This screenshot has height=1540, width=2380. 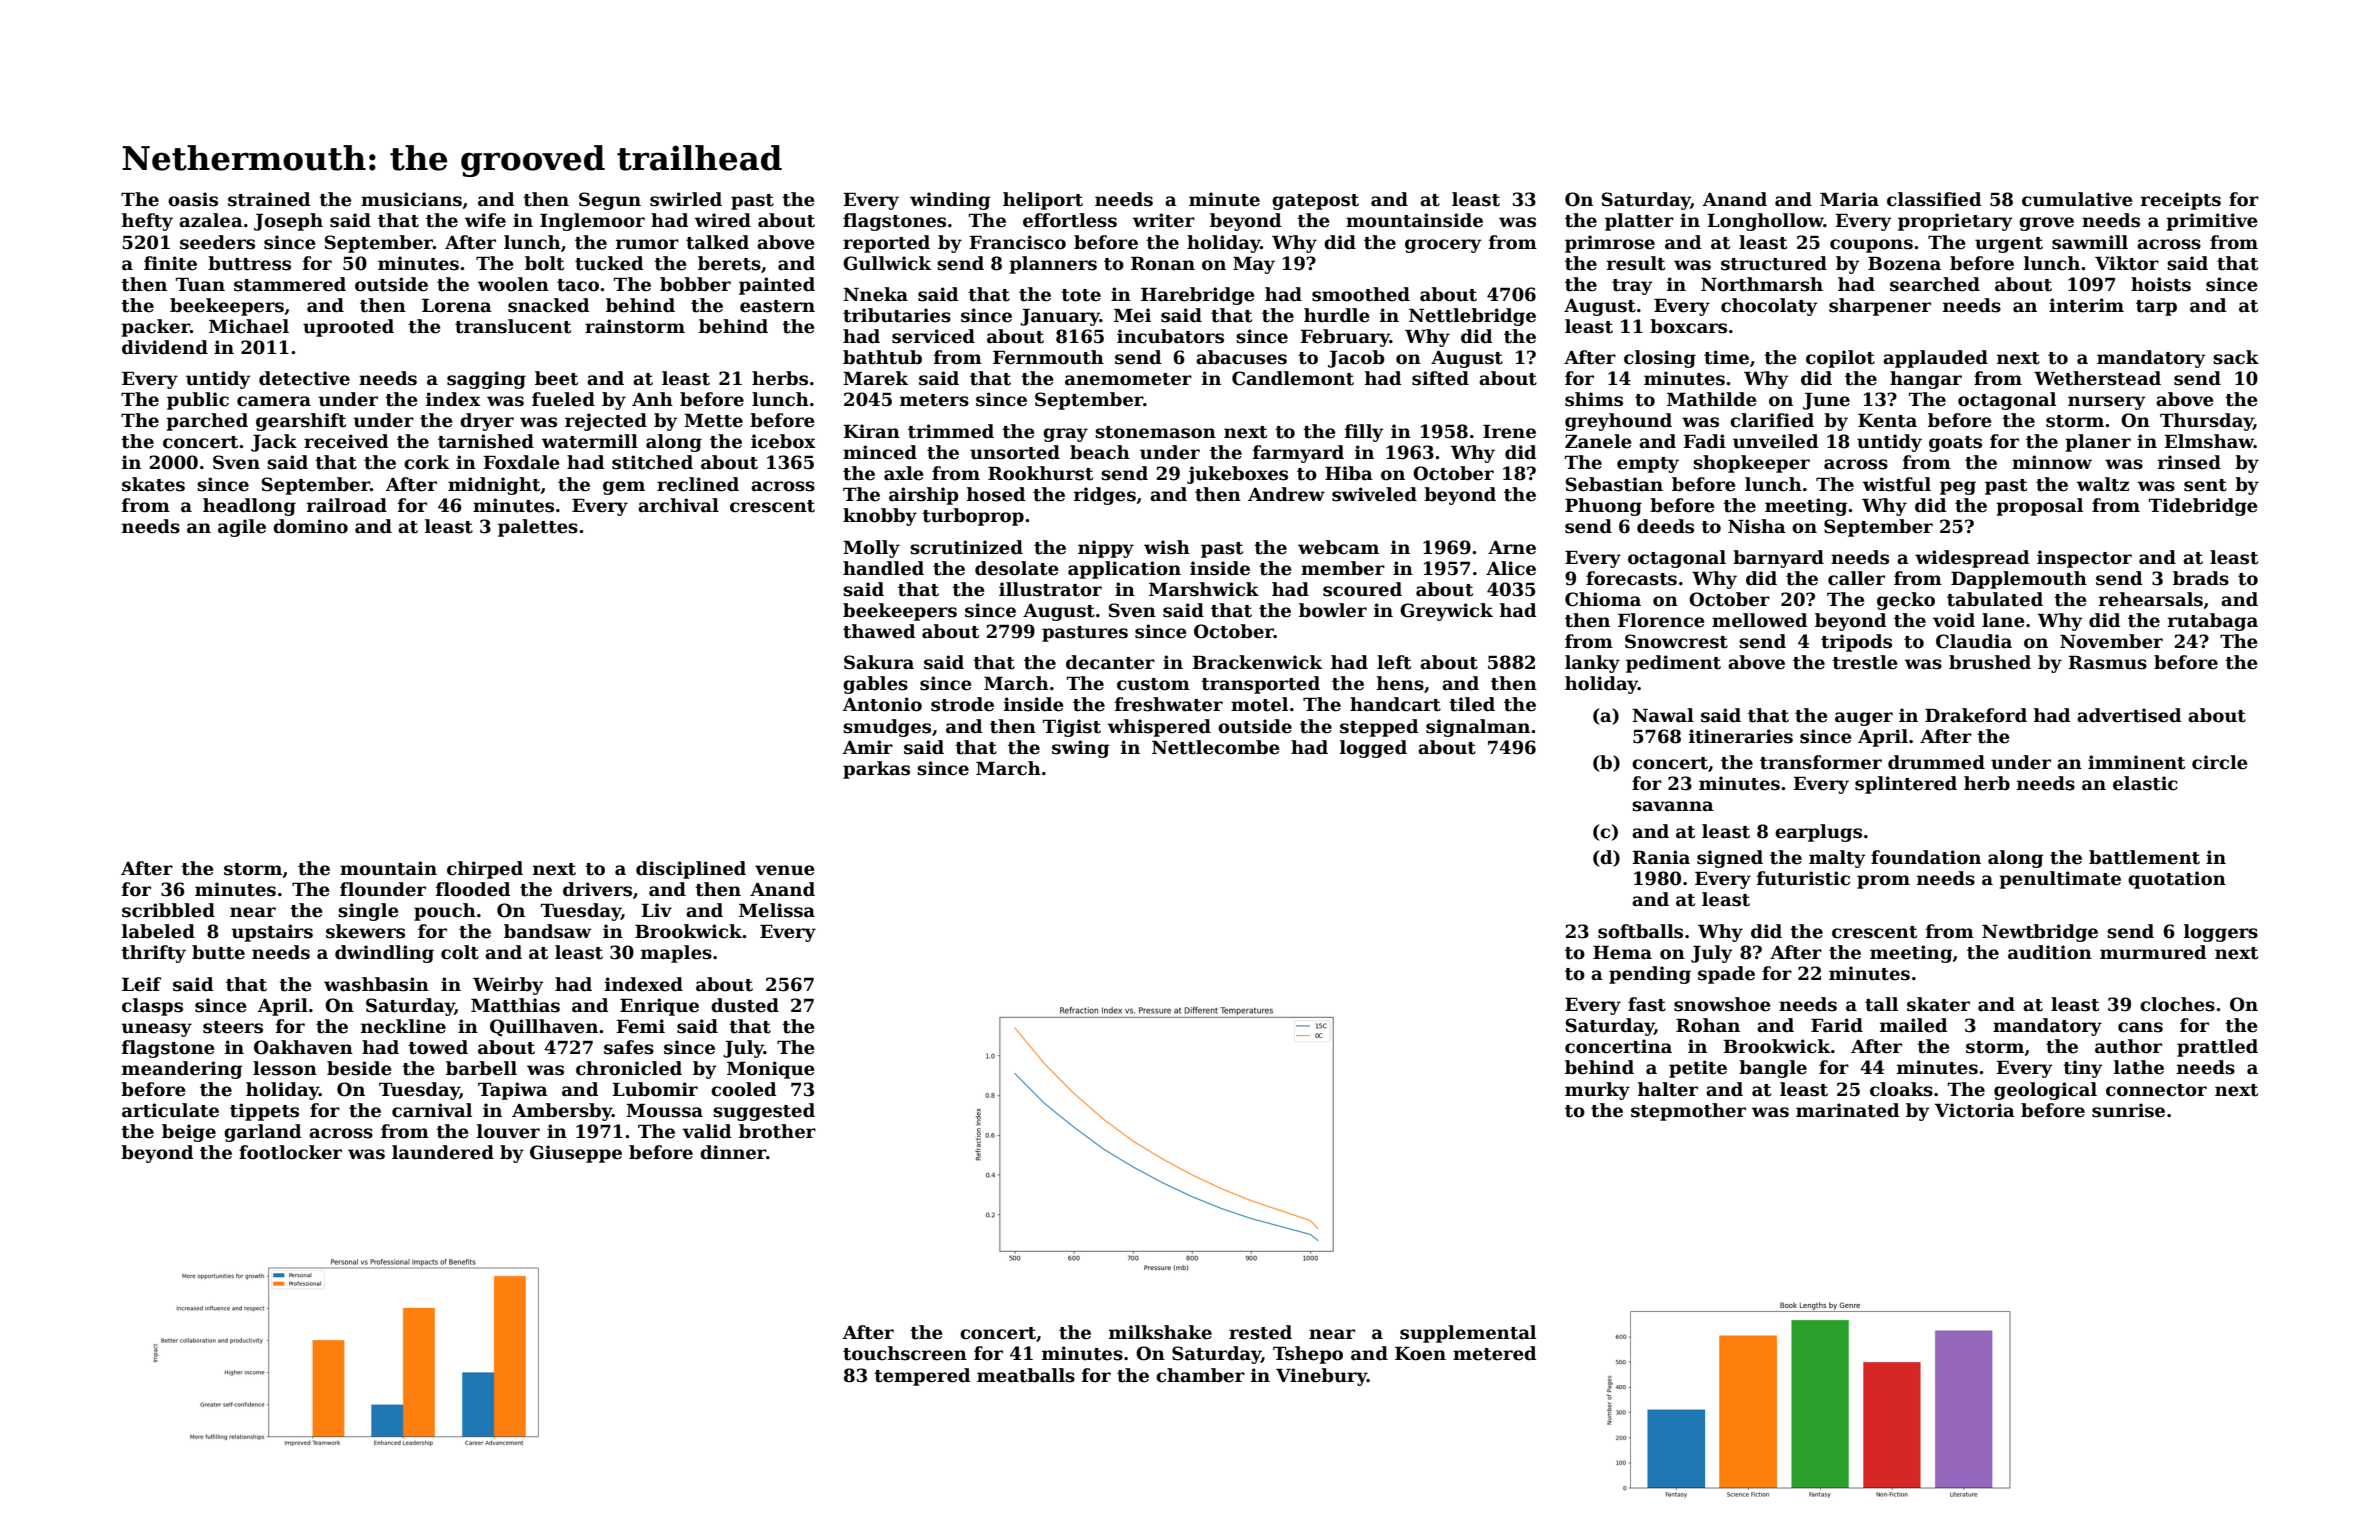 I want to click on sunrise, so click(x=2128, y=1110).
